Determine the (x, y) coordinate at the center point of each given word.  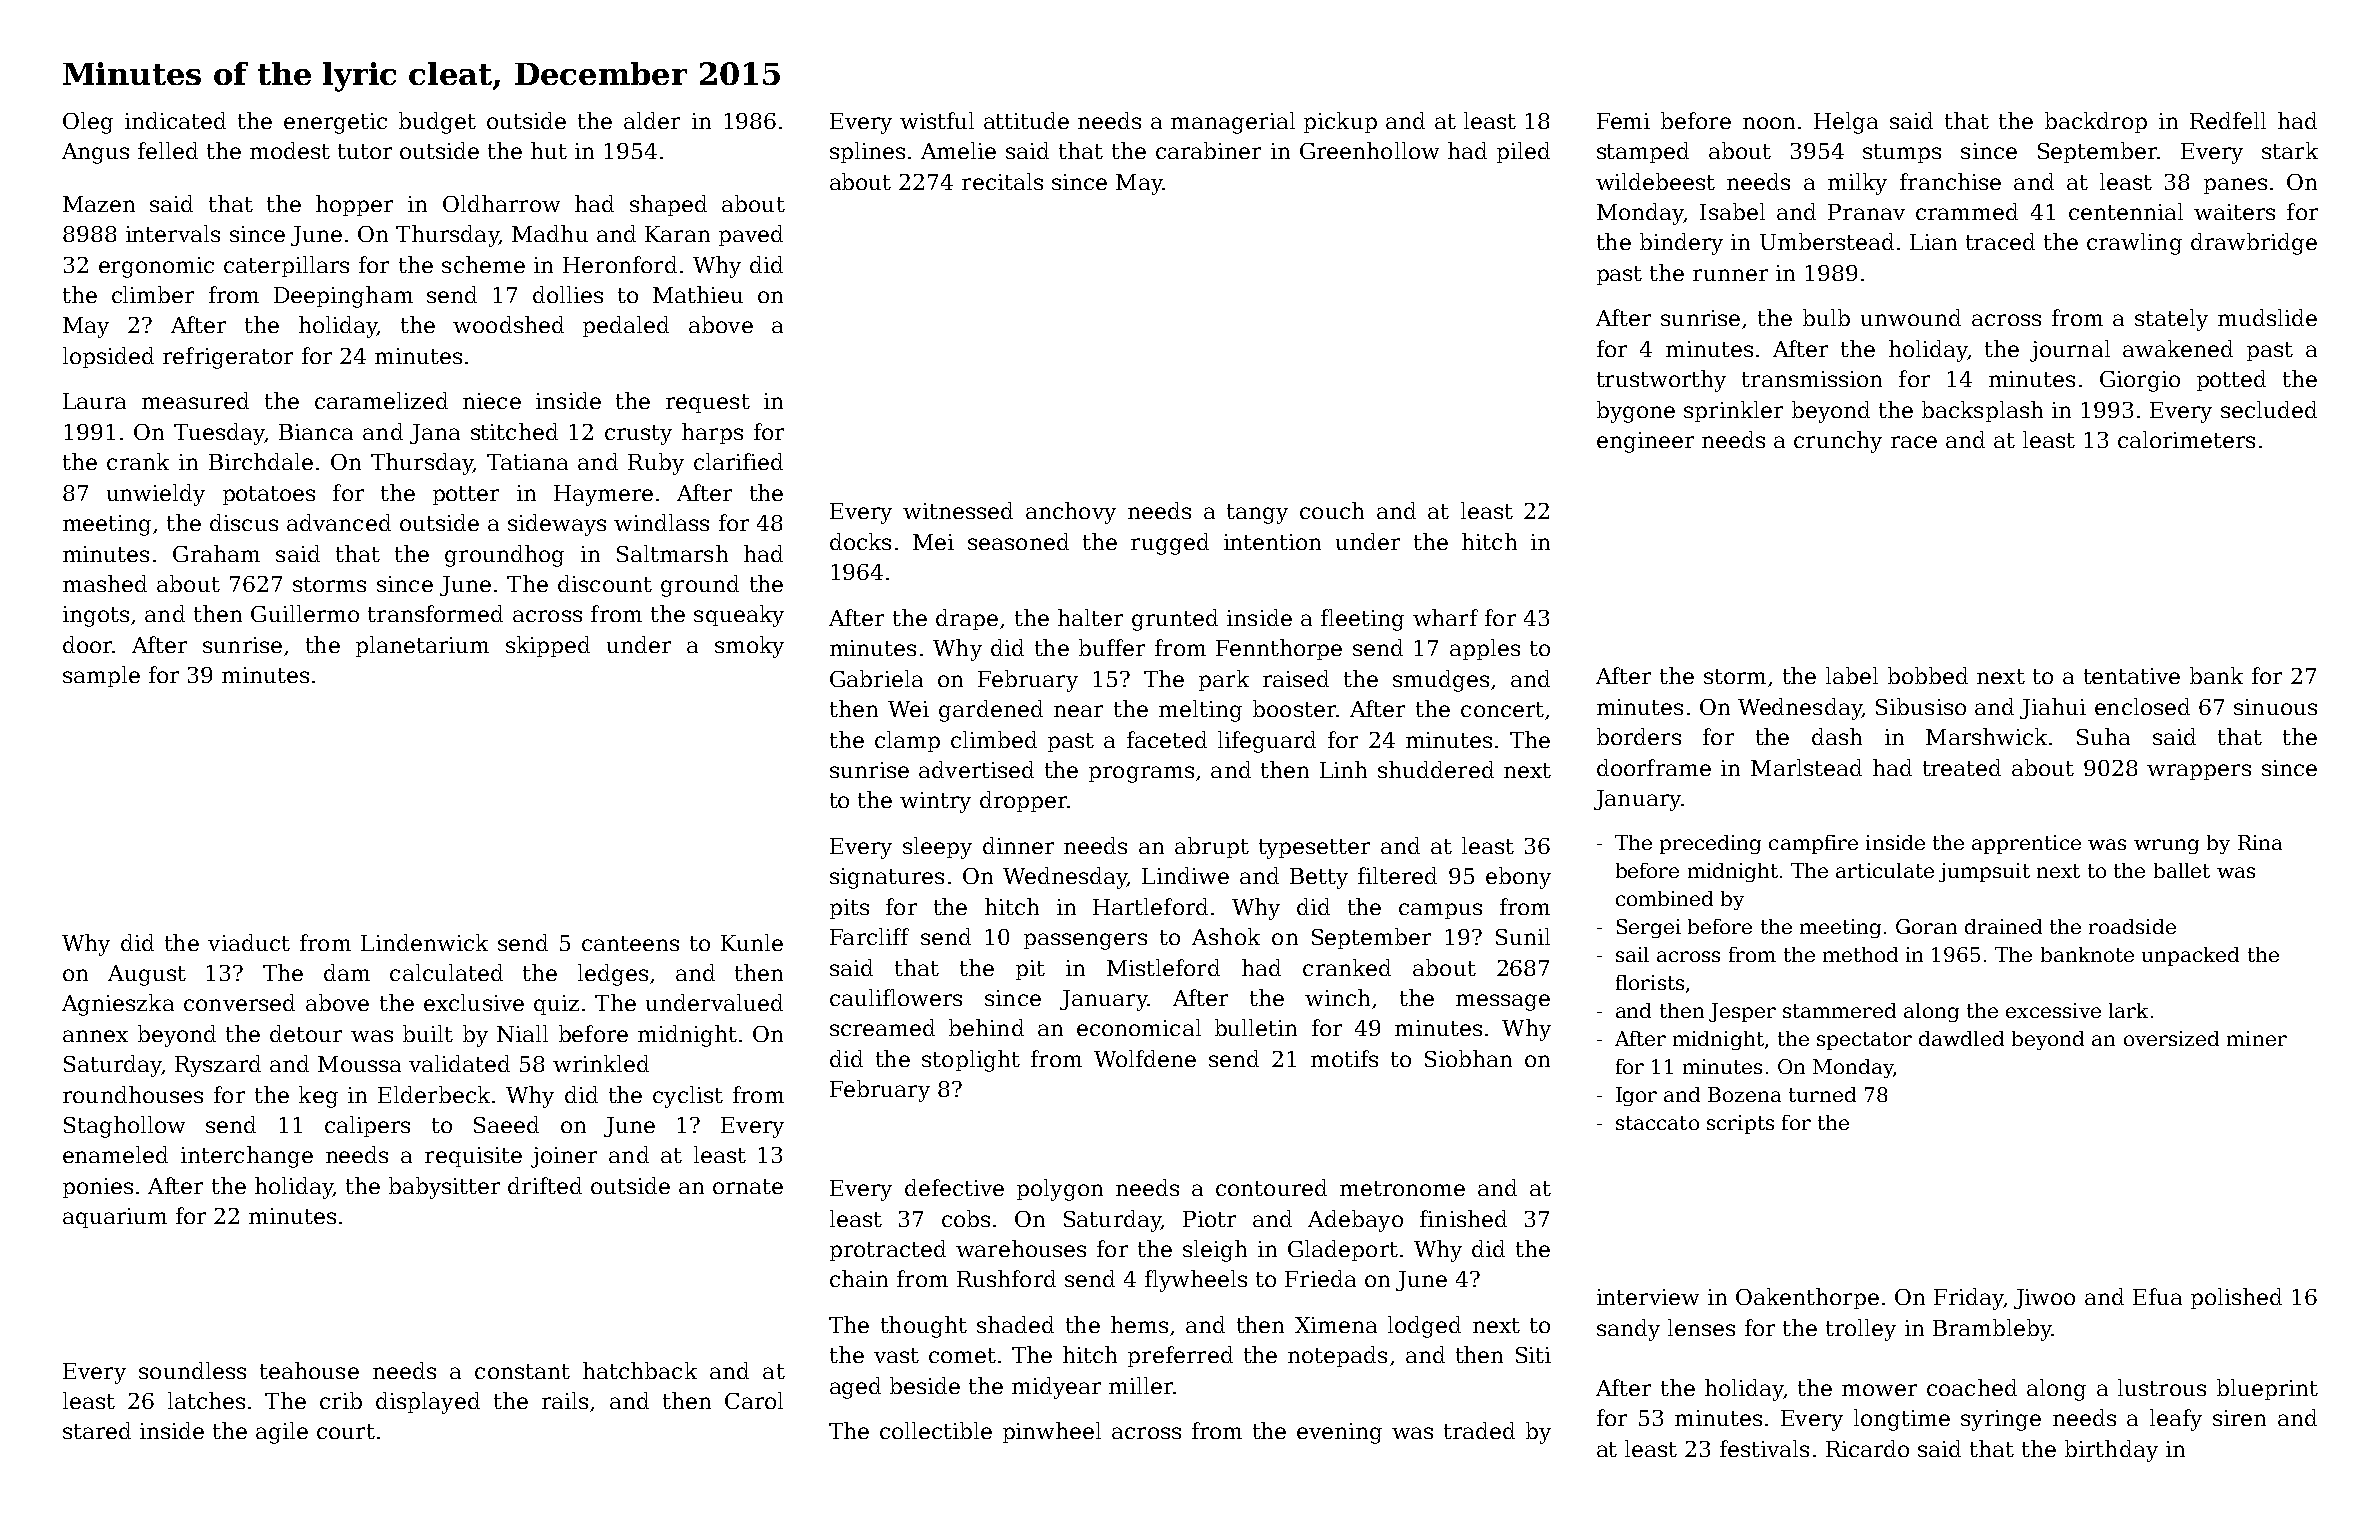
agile (282, 1433)
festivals (1764, 1448)
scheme (483, 264)
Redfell (2228, 120)
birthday (2111, 1451)
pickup (1340, 122)
